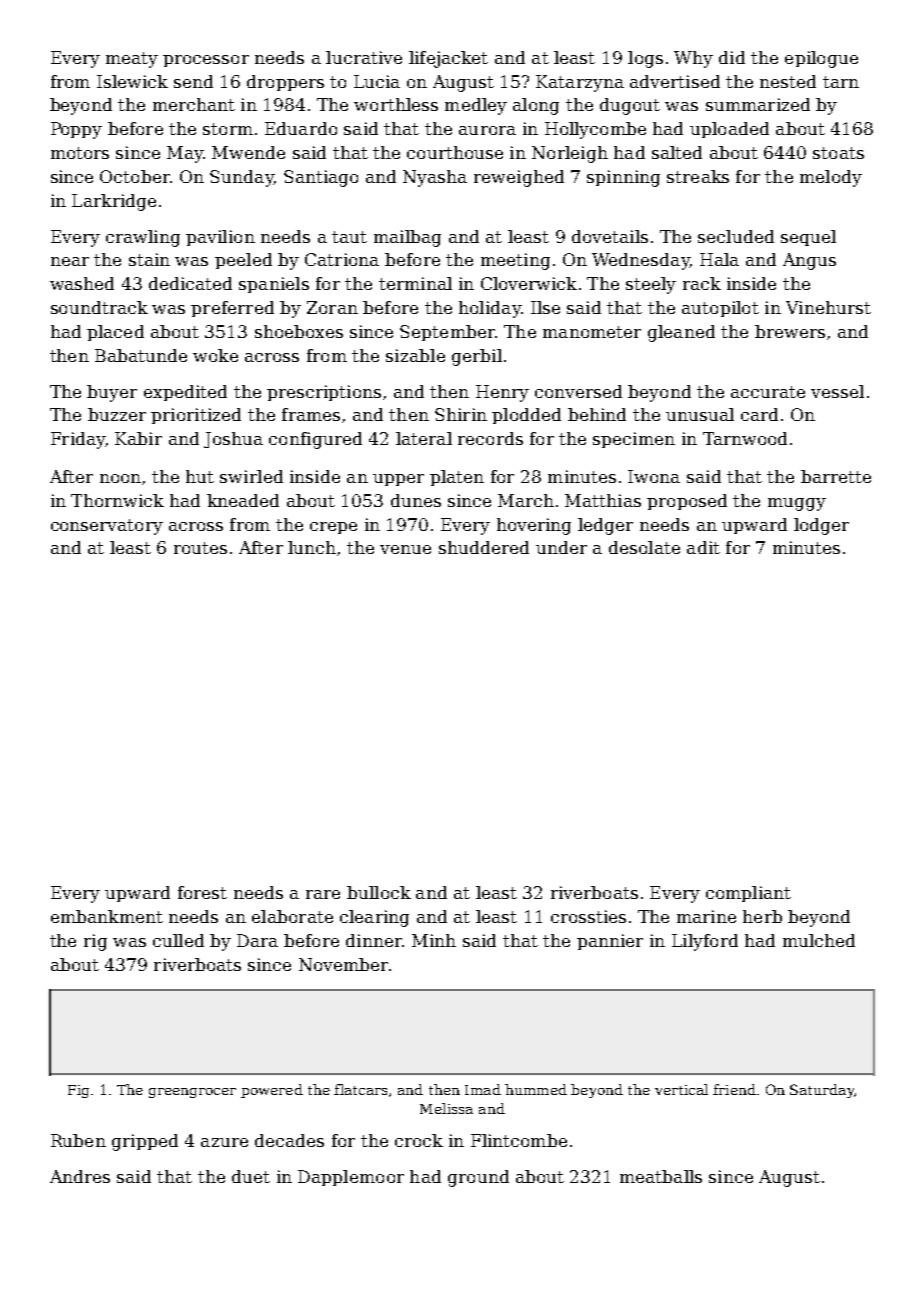 This screenshot has width=924, height=1314. I want to click on pavilion, so click(220, 238).
